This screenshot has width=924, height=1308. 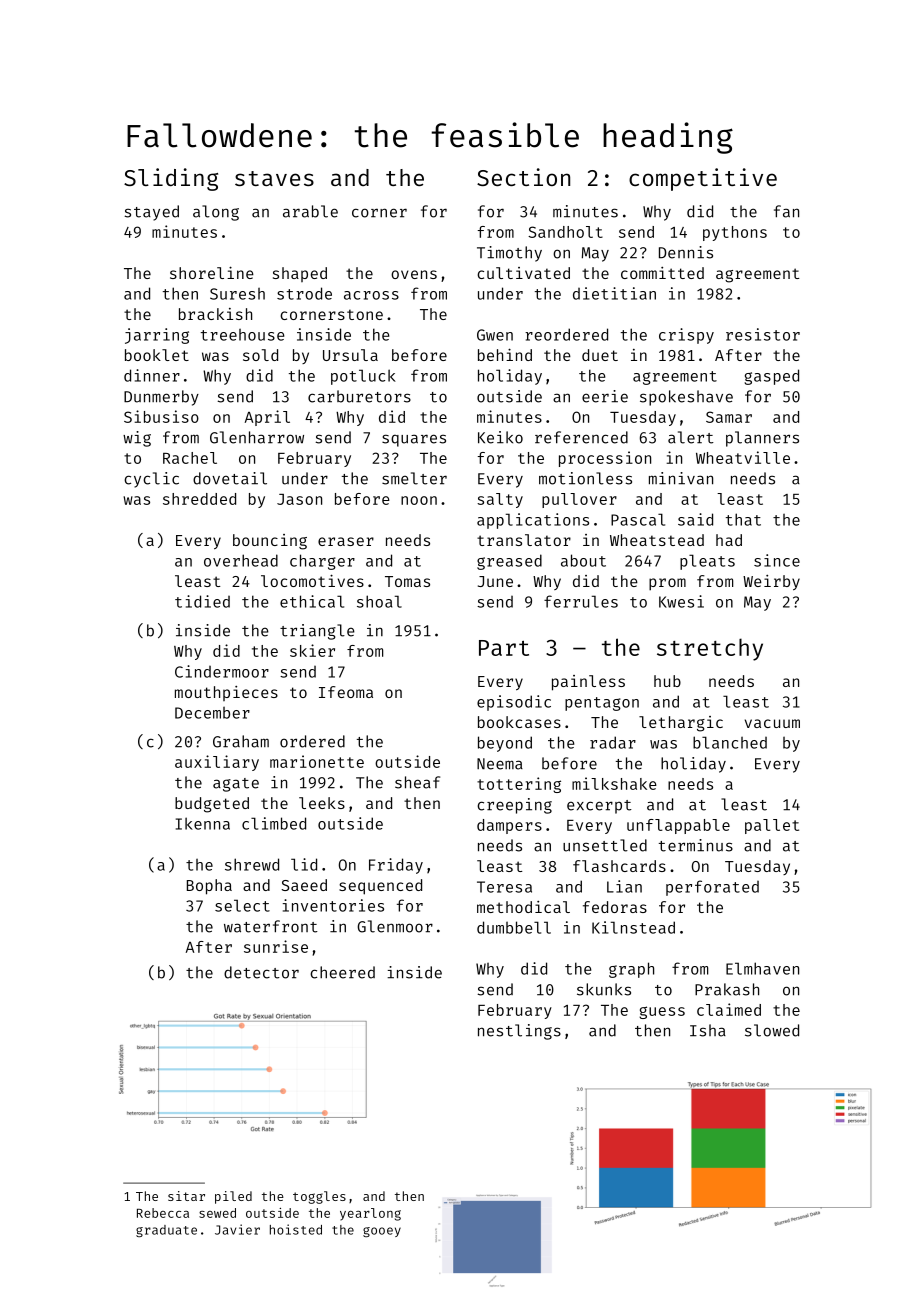 I want to click on Cindermoor, so click(x=222, y=671).
